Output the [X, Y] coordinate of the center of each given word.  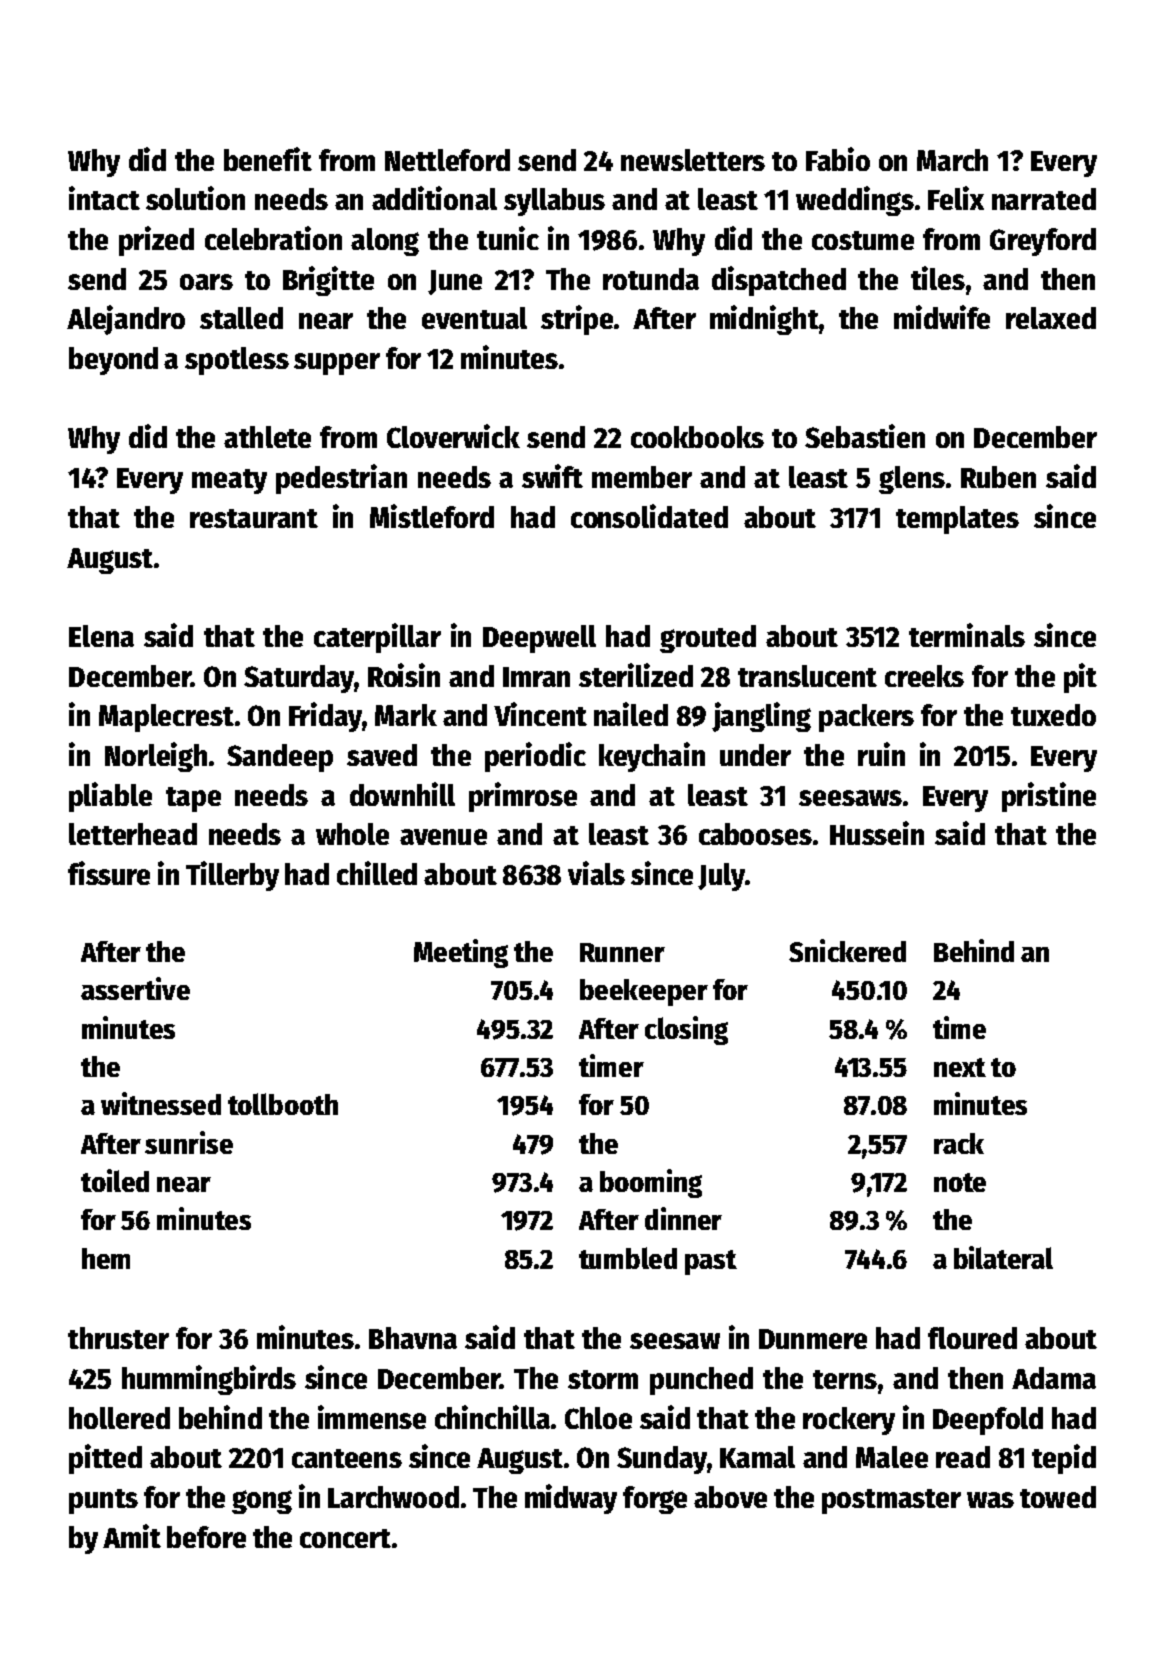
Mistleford [432, 516]
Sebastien [865, 436]
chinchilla [492, 1417]
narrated [1044, 199]
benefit [268, 159]
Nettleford [447, 160]
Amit [132, 1536]
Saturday [299, 679]
